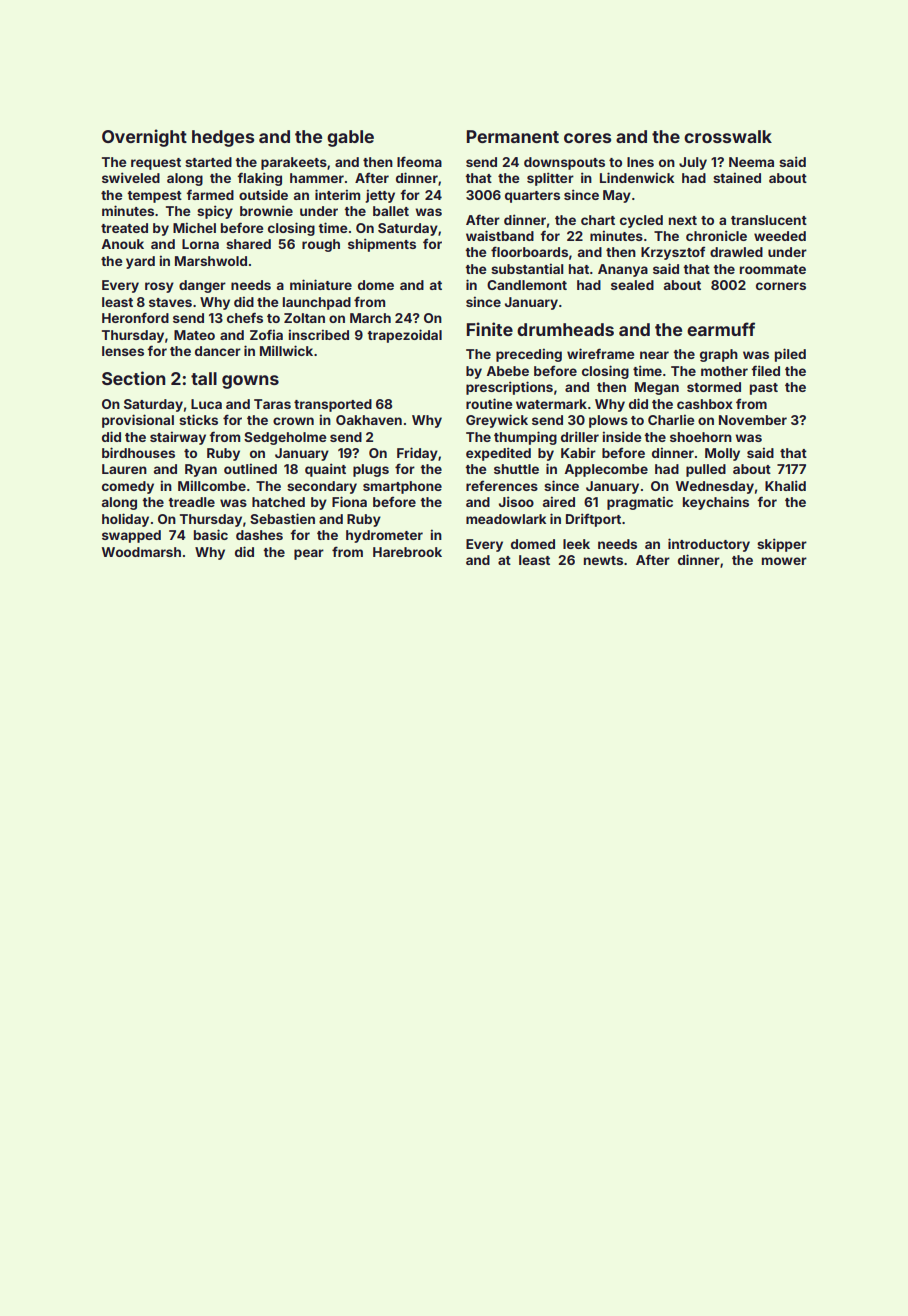  What do you see at coordinates (294, 163) in the screenshot?
I see `parakeets` at bounding box center [294, 163].
